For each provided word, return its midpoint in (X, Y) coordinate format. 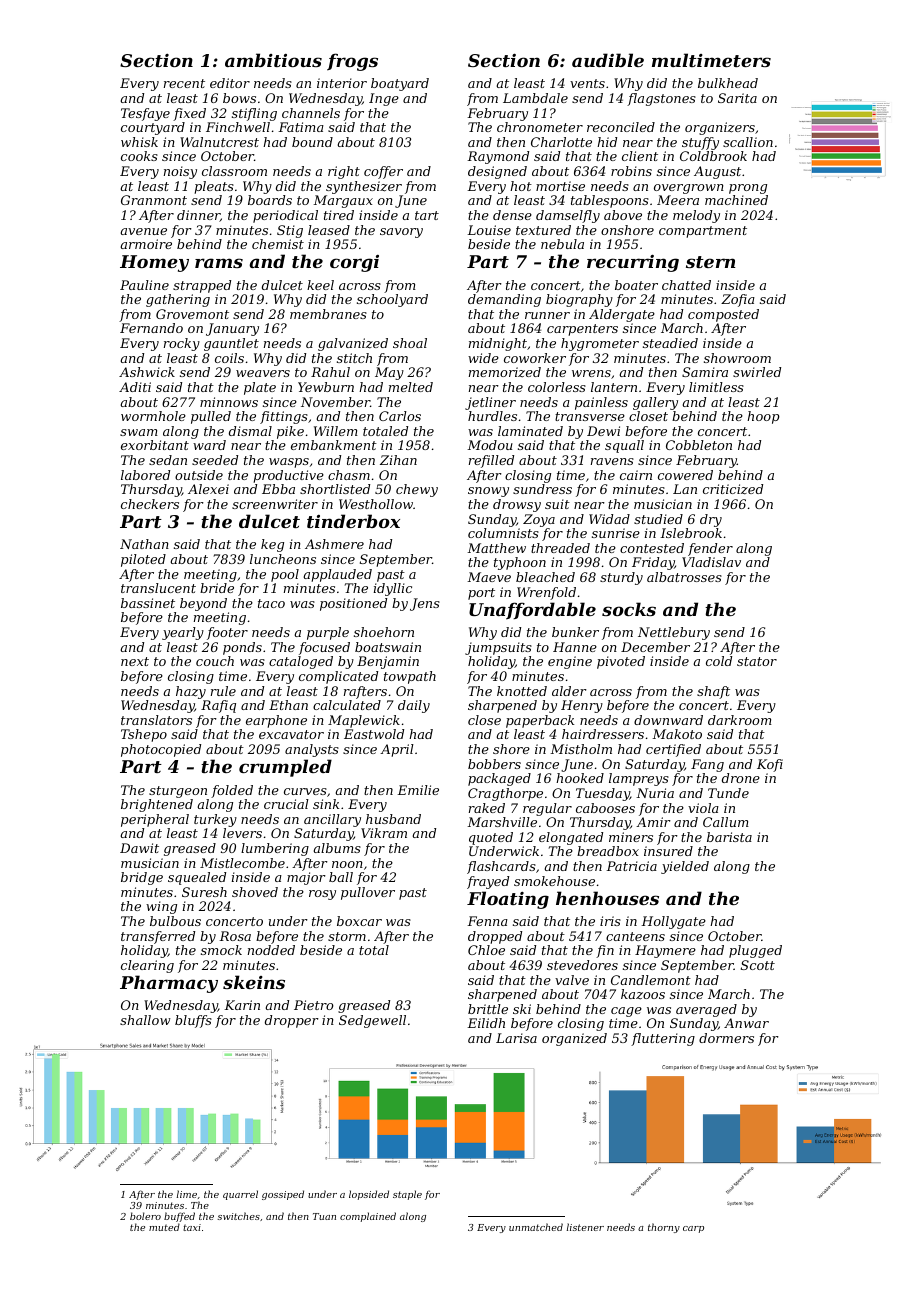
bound (312, 142)
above (623, 215)
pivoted (621, 662)
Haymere (665, 951)
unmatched (536, 1227)
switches (238, 1216)
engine (570, 662)
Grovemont (192, 314)
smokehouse (554, 881)
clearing (147, 966)
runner (547, 315)
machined (736, 200)
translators (156, 720)
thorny (664, 1228)
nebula (562, 244)
